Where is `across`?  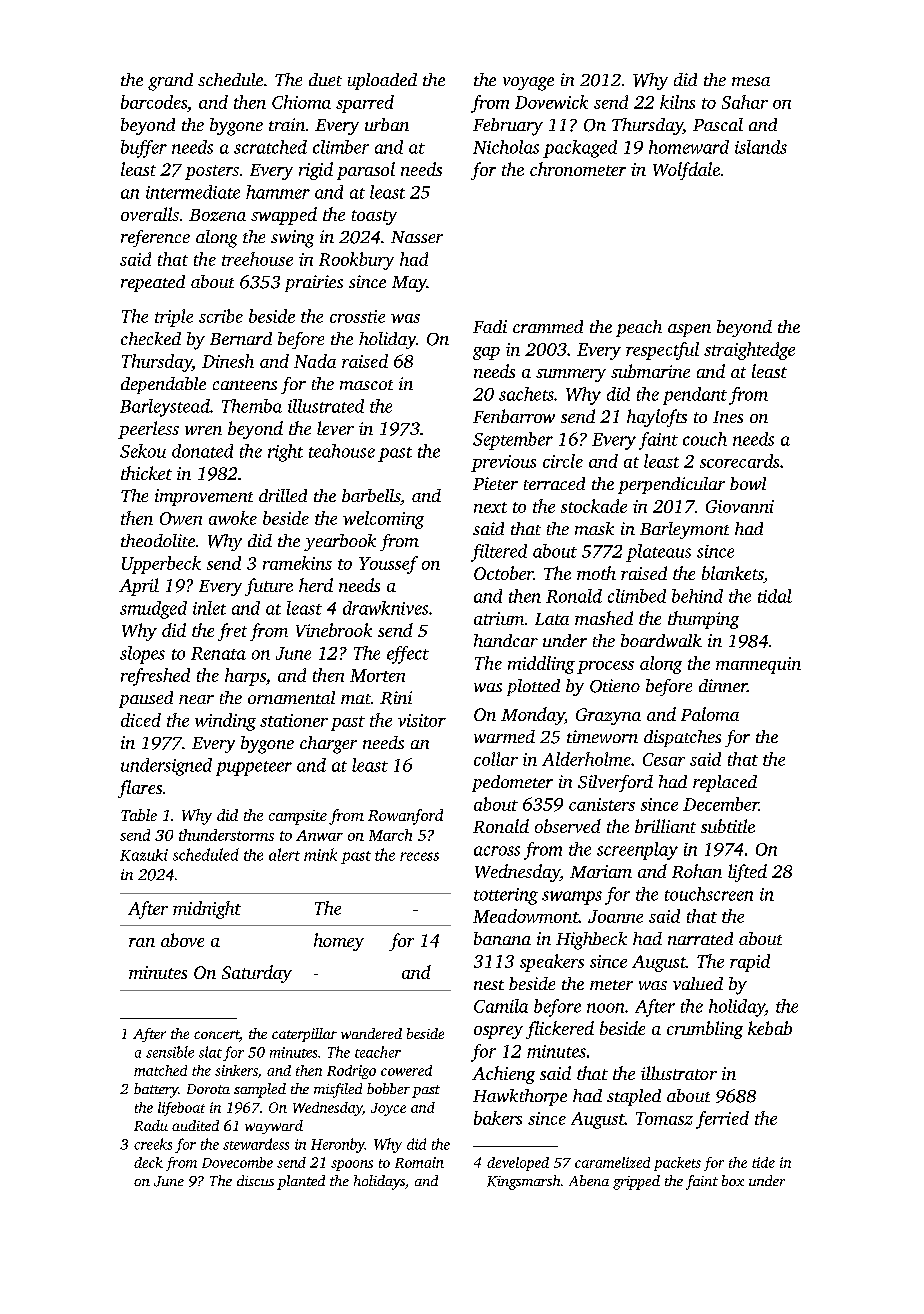
across is located at coordinates (497, 851).
